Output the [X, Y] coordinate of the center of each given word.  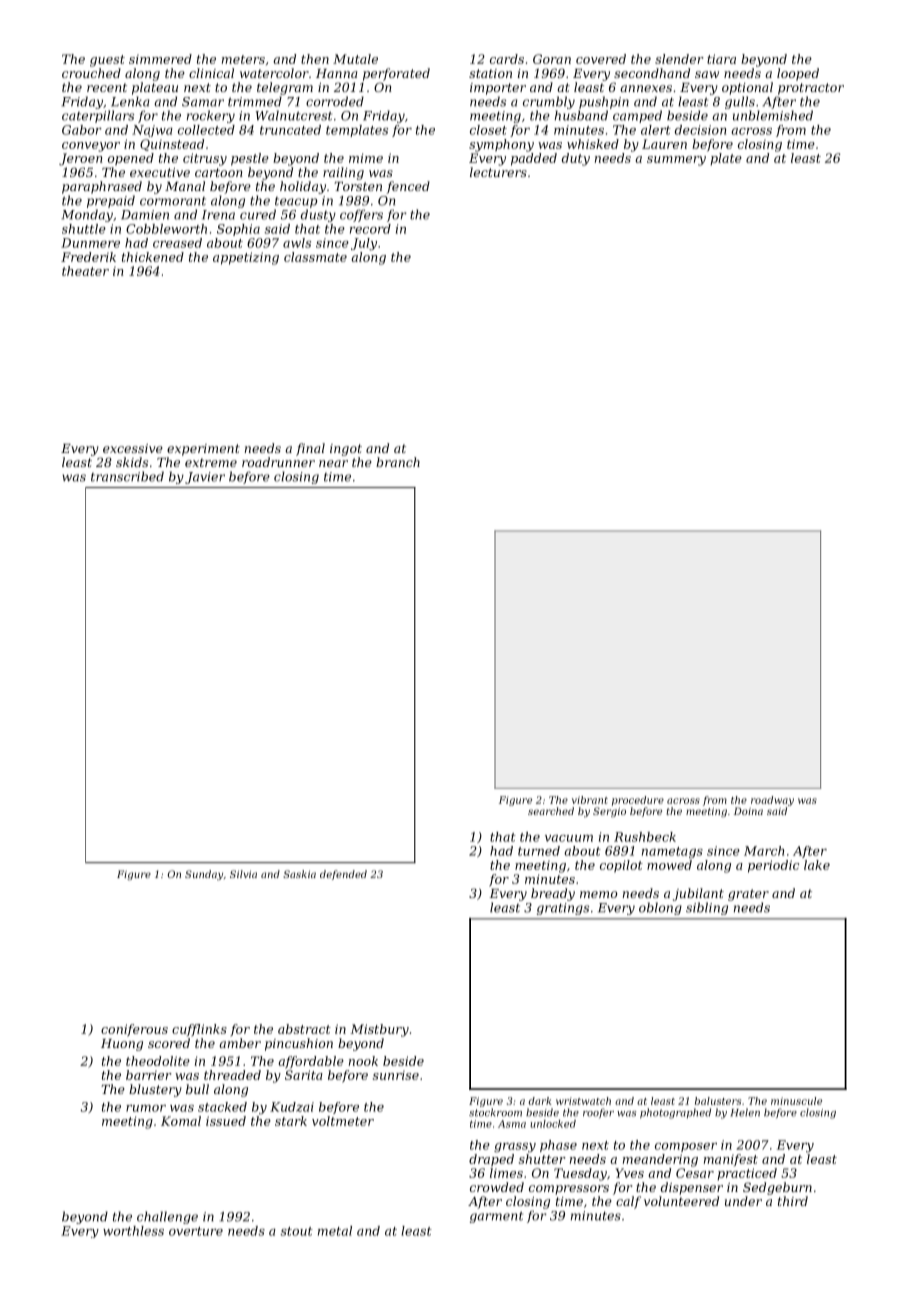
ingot [346, 450]
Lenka [130, 101]
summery [676, 161]
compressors [569, 1190]
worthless [133, 1231]
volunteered [681, 1201]
